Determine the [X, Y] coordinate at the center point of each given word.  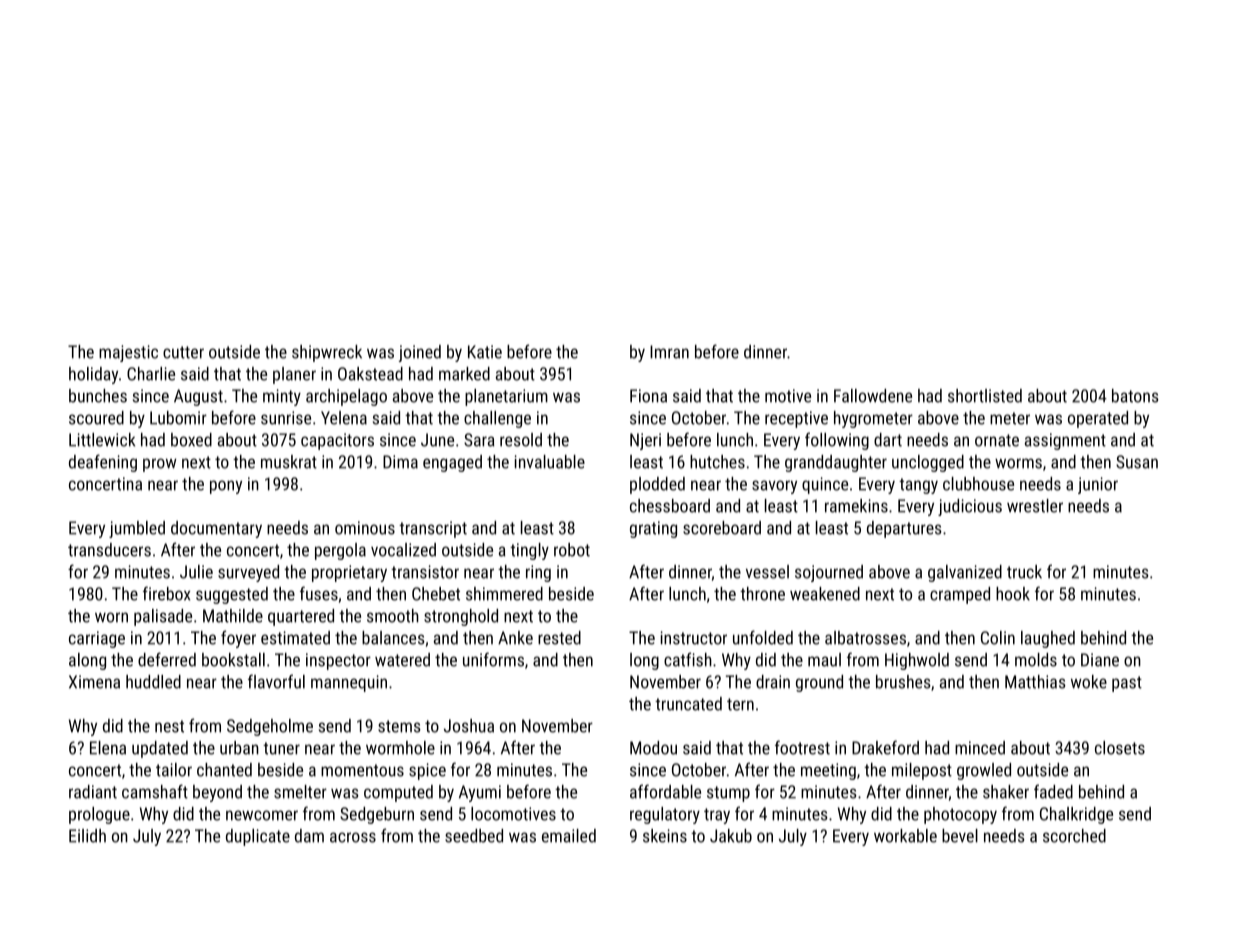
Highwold [917, 661]
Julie [196, 572]
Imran [669, 352]
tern [740, 704]
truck [1024, 572]
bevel [960, 836]
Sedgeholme [270, 727]
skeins [665, 836]
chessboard [670, 506]
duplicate [258, 837]
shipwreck [327, 353]
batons [1135, 396]
